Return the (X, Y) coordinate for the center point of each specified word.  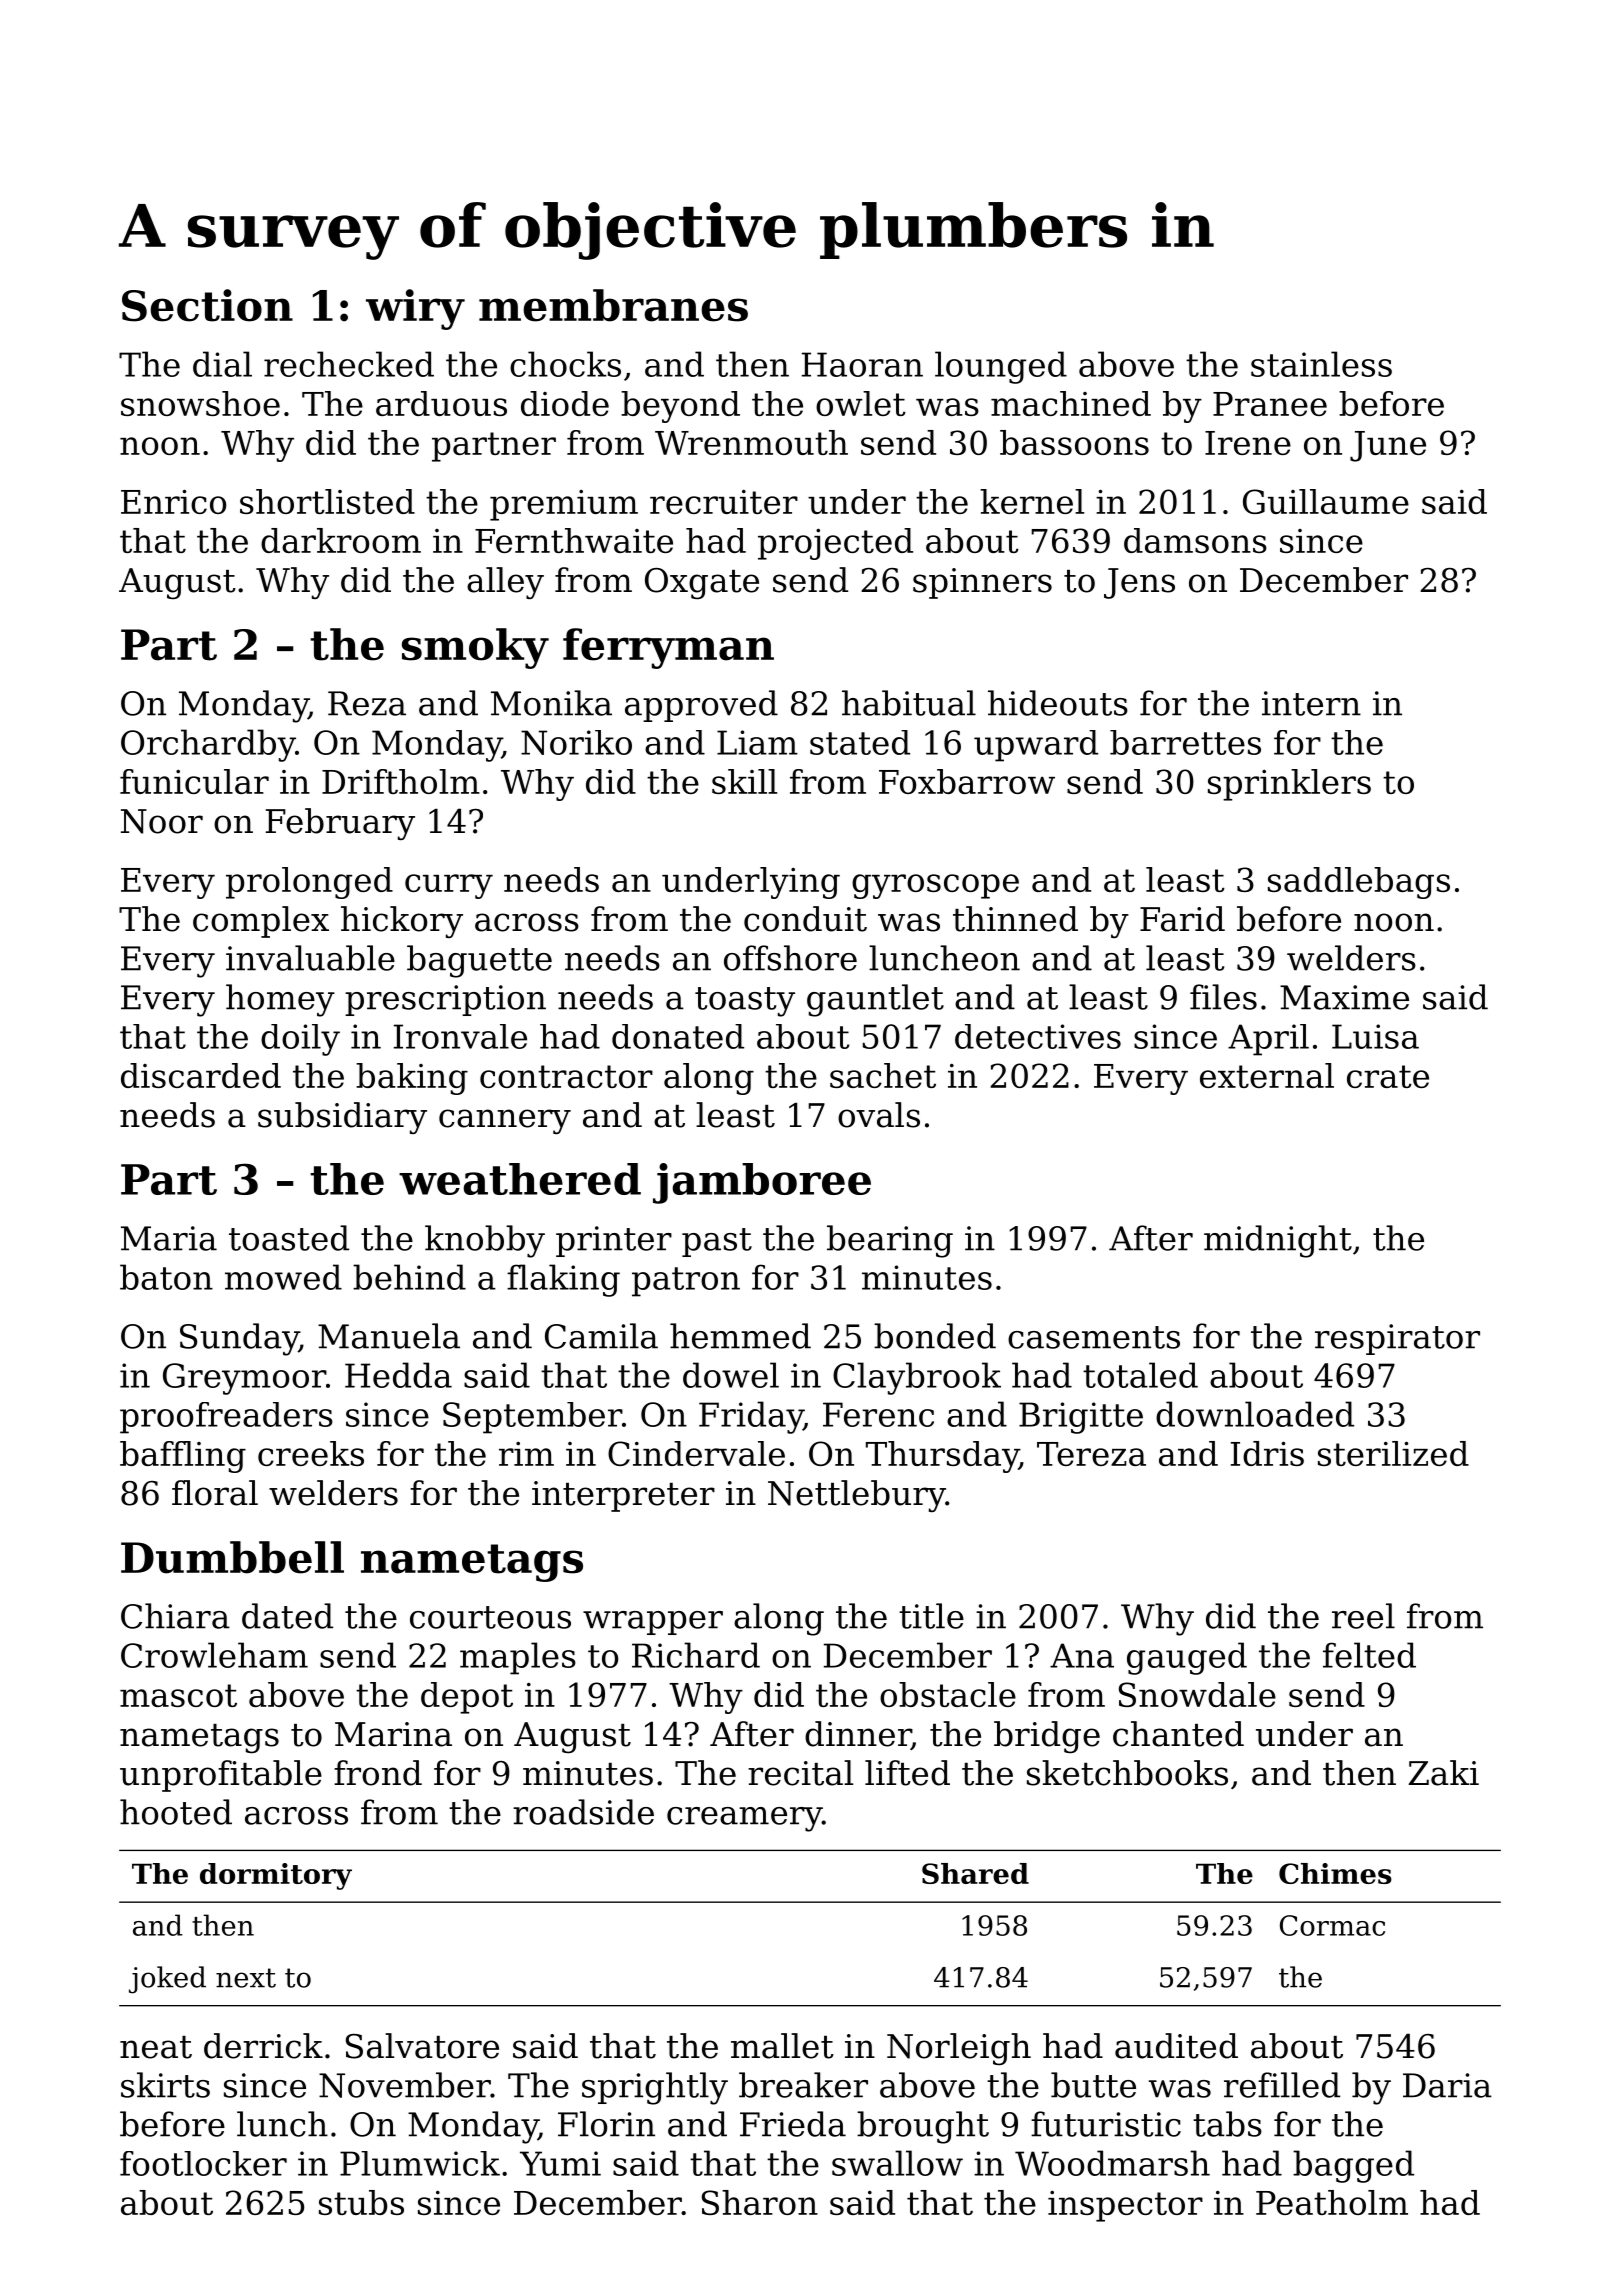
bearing (890, 1241)
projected (835, 544)
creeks (311, 1453)
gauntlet (875, 1000)
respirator (1397, 1339)
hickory (402, 922)
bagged (1353, 2166)
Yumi (560, 2163)
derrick (263, 2046)
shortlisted (327, 501)
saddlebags (1359, 883)
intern (1311, 703)
